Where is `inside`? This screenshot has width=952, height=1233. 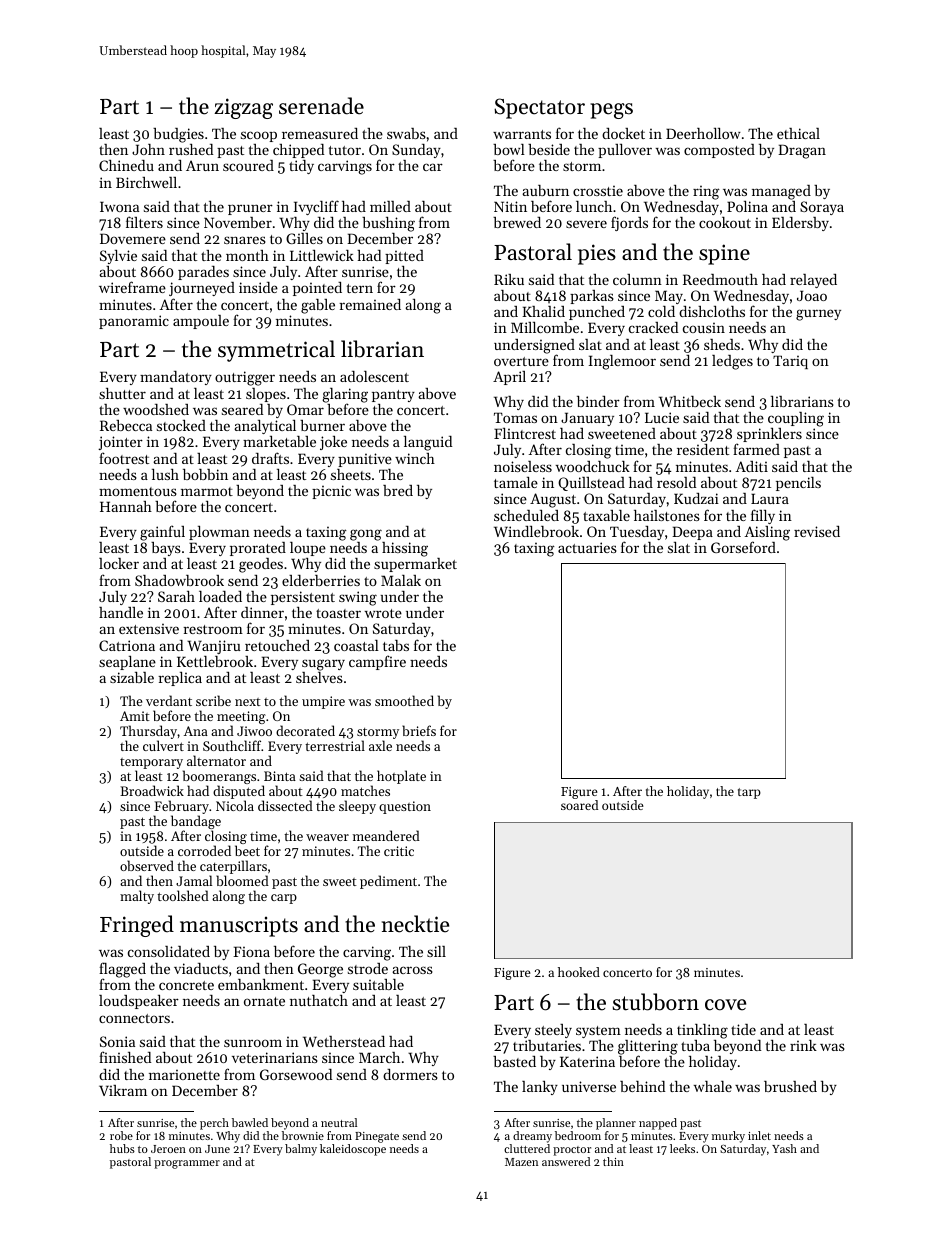
inside is located at coordinates (258, 287).
